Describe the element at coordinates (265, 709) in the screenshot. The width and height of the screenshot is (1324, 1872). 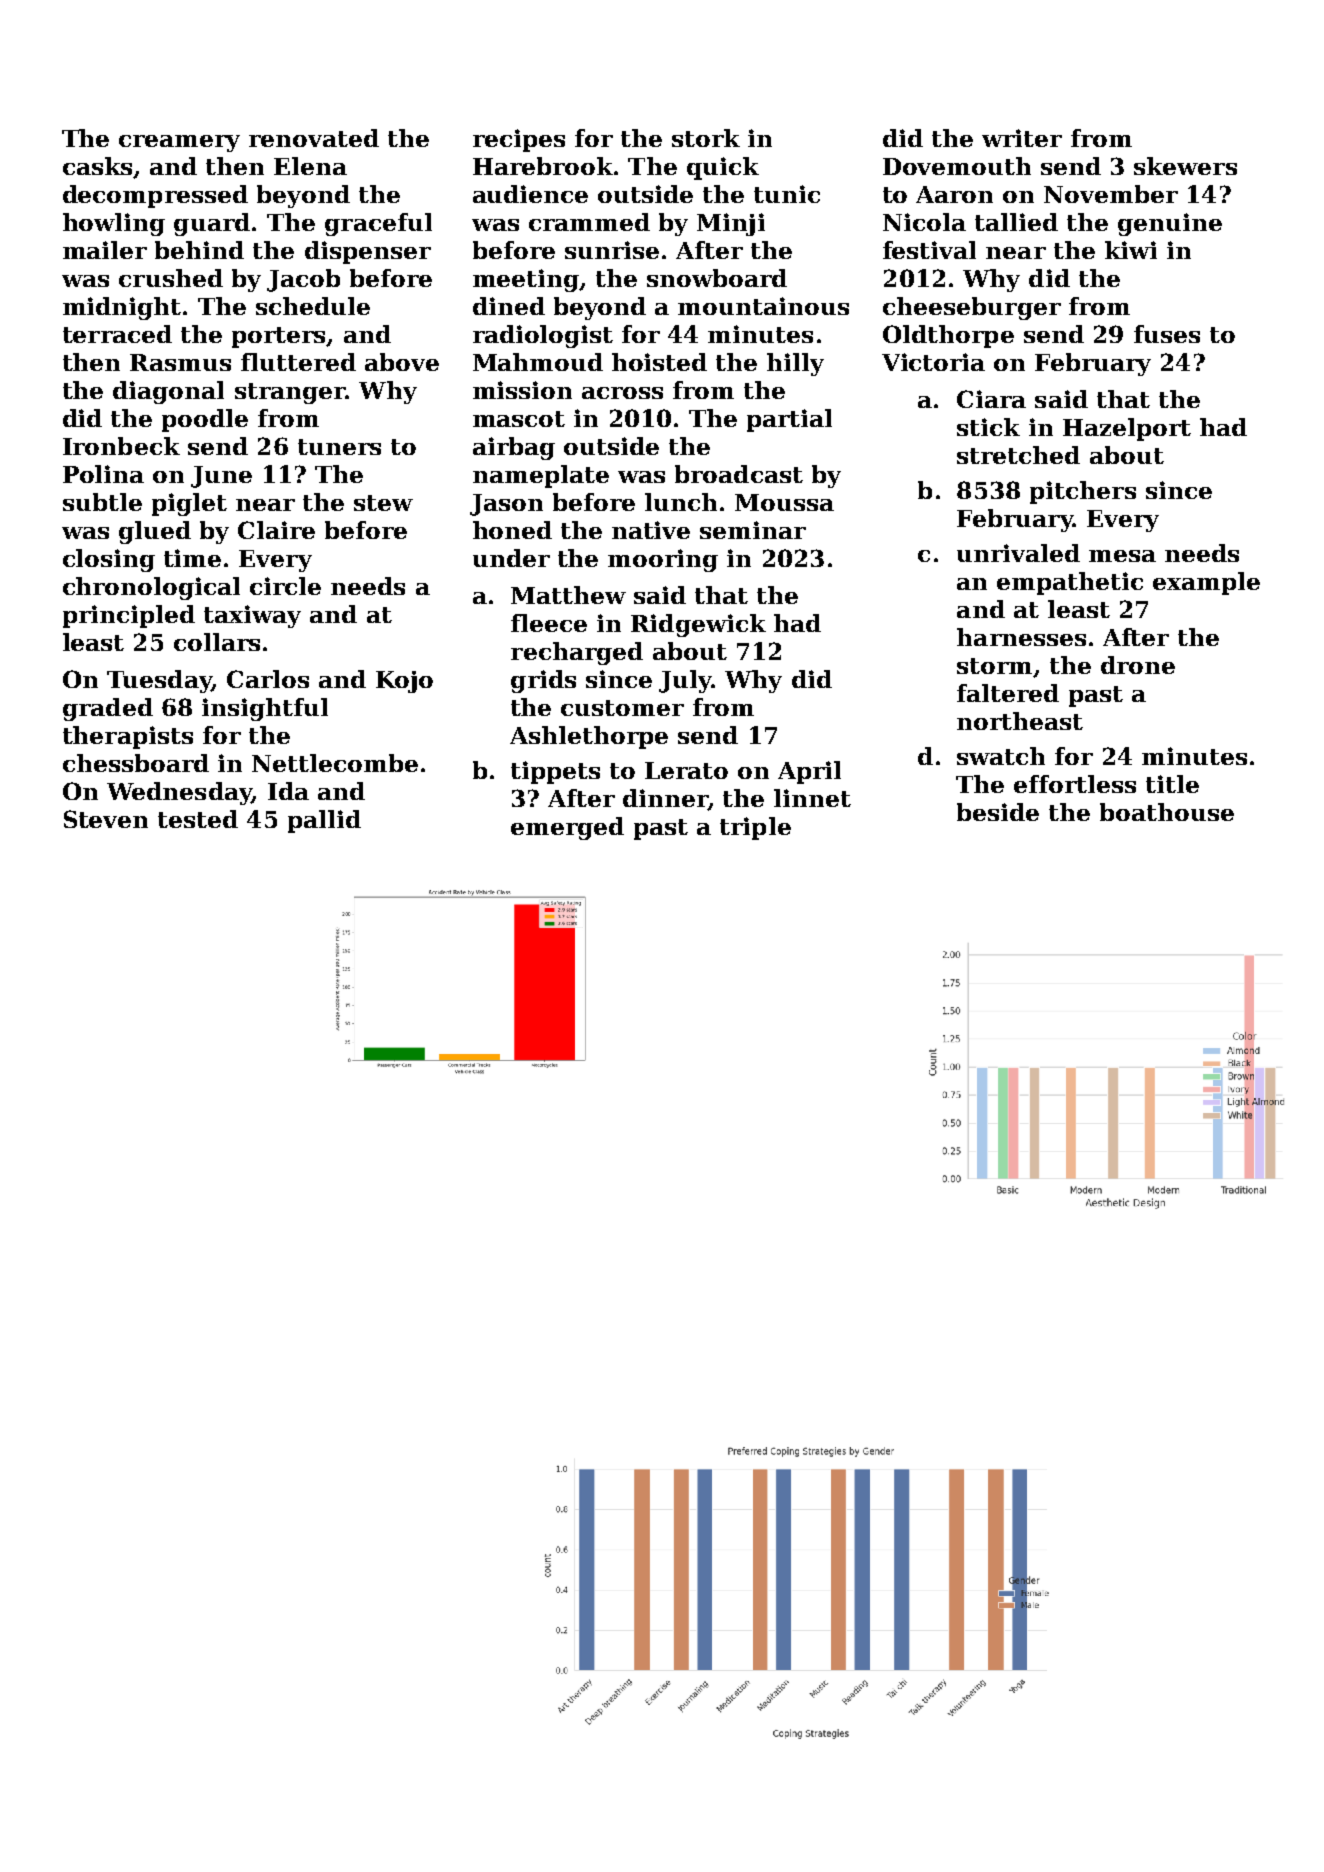
I see `insightful` at that location.
